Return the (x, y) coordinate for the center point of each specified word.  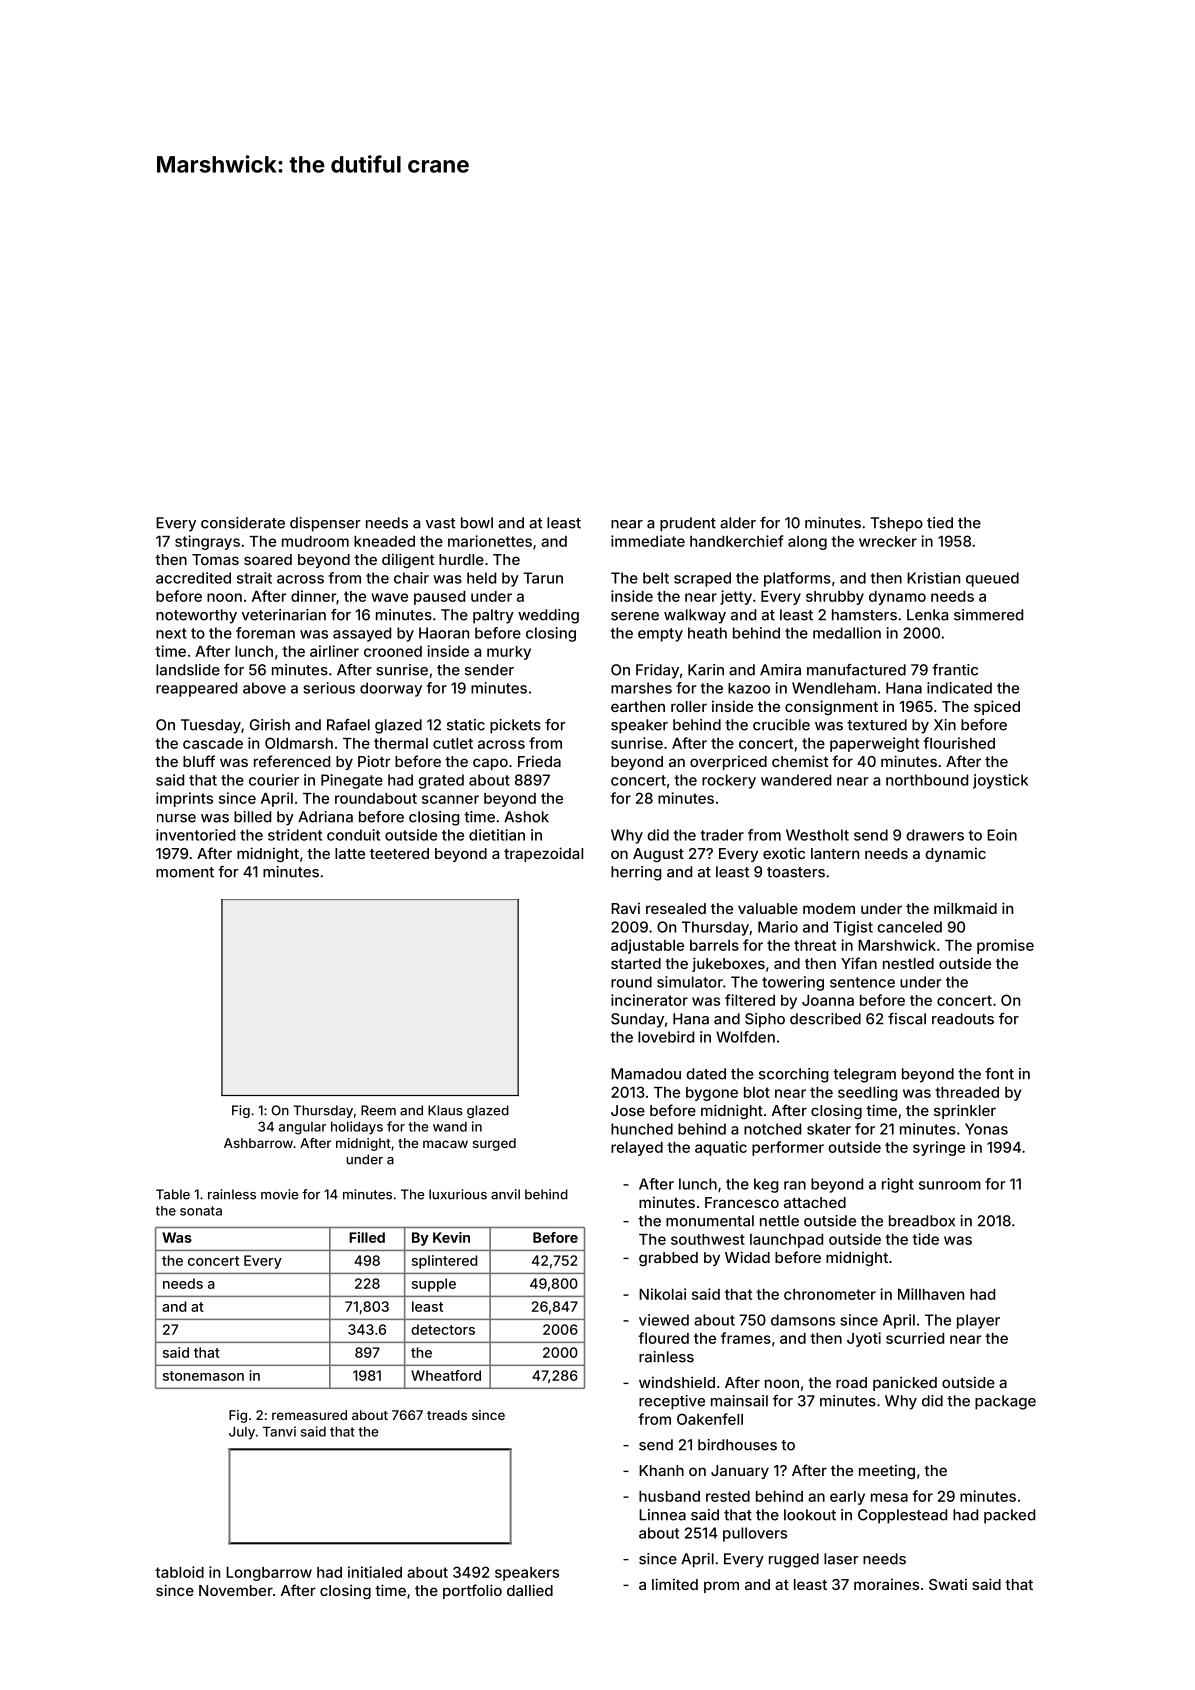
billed (252, 817)
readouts (963, 1019)
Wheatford (446, 1375)
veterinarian (284, 615)
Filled (367, 1237)
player (978, 1321)
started (636, 963)
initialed (375, 1572)
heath (707, 633)
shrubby (835, 598)
